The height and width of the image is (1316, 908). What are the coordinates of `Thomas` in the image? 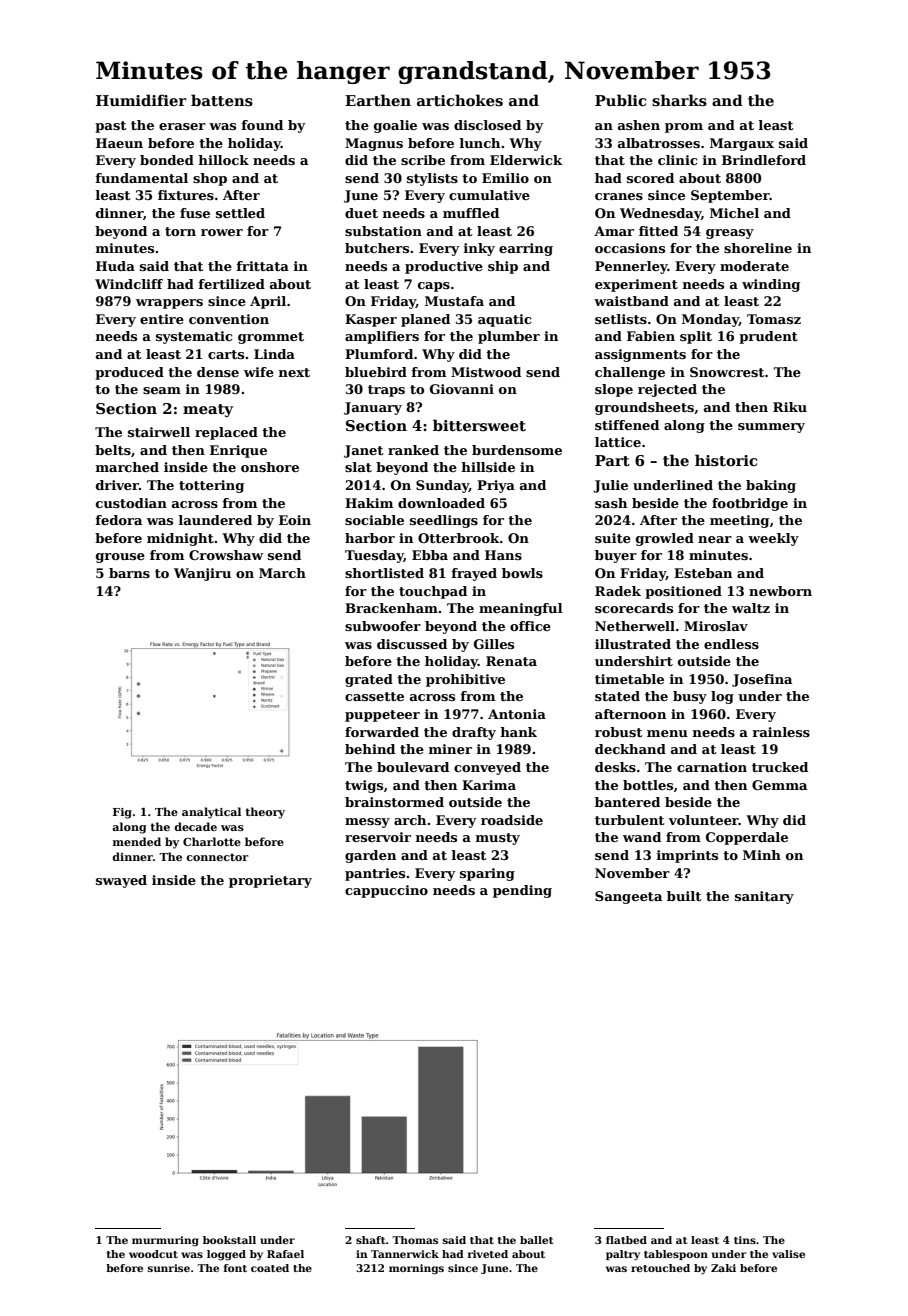 It's located at (415, 1240).
